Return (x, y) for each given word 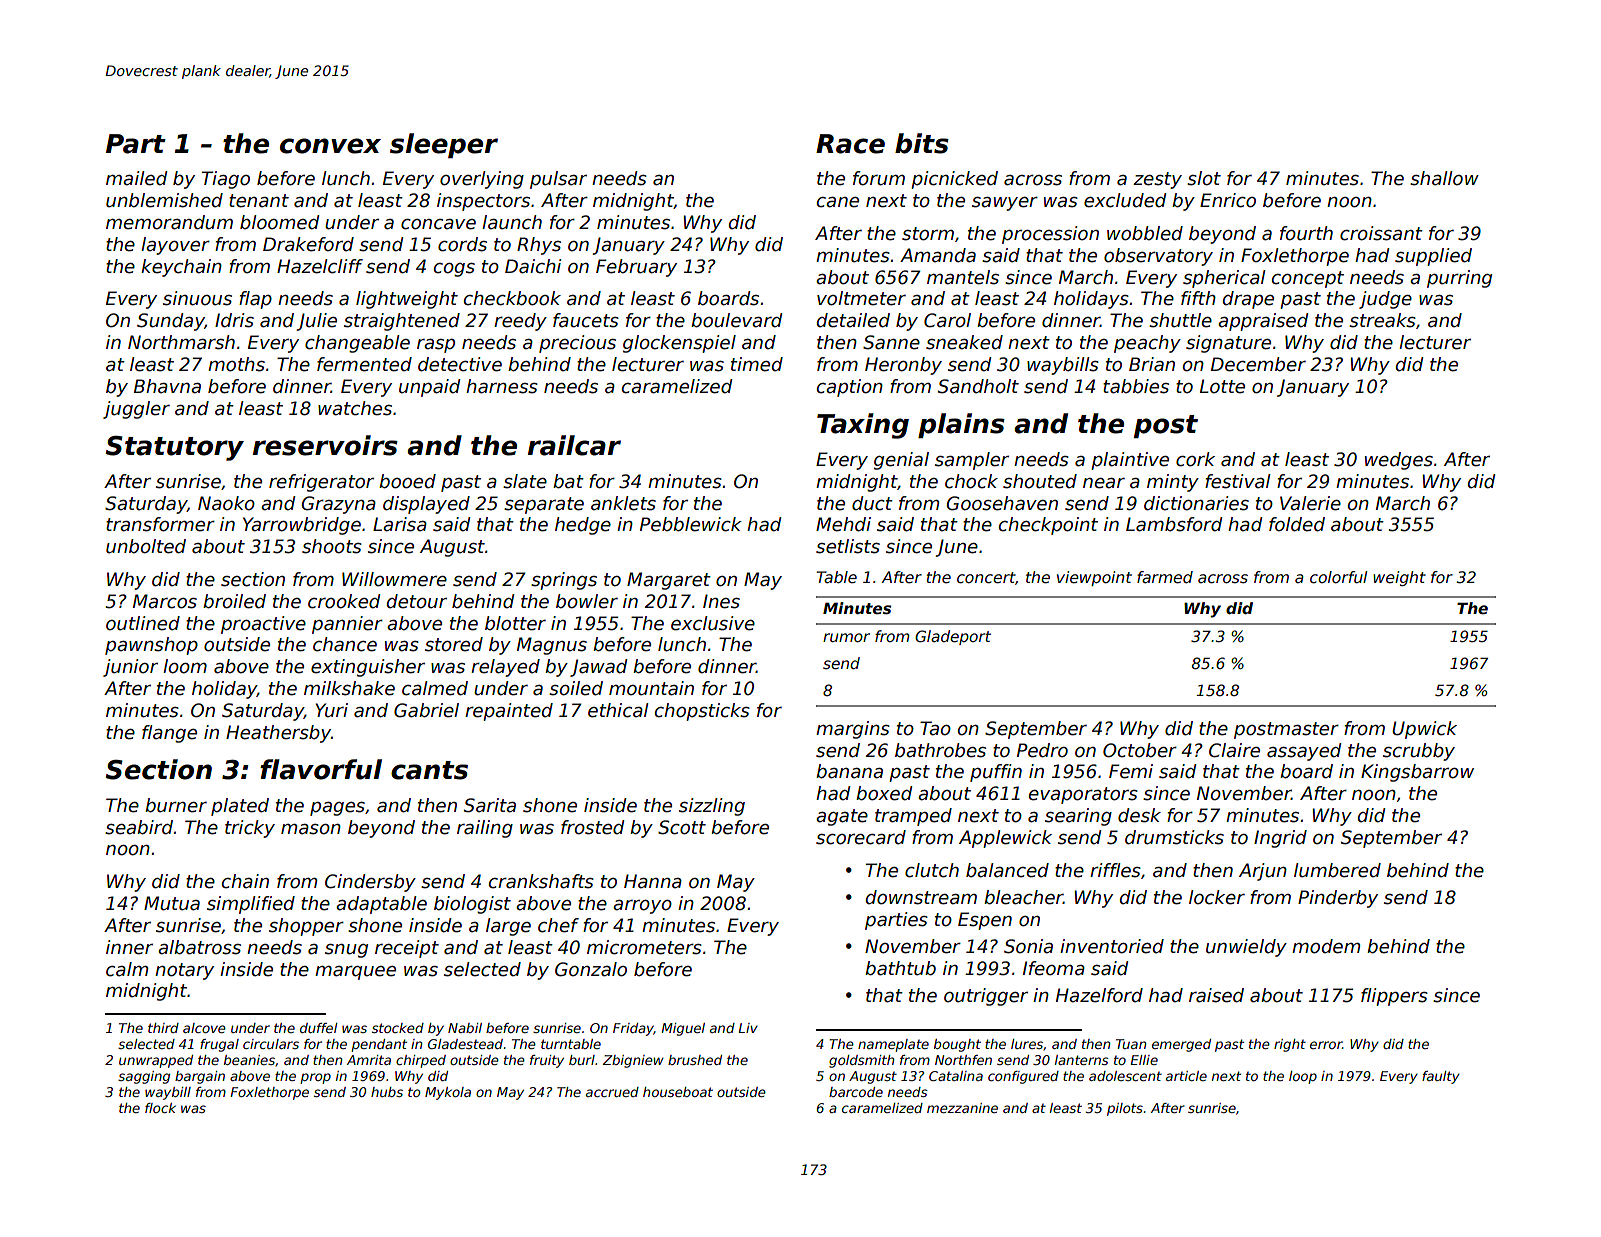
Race (850, 144)
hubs (387, 1092)
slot (1204, 178)
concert (986, 578)
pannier (347, 625)
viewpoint (1094, 578)
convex (330, 146)
